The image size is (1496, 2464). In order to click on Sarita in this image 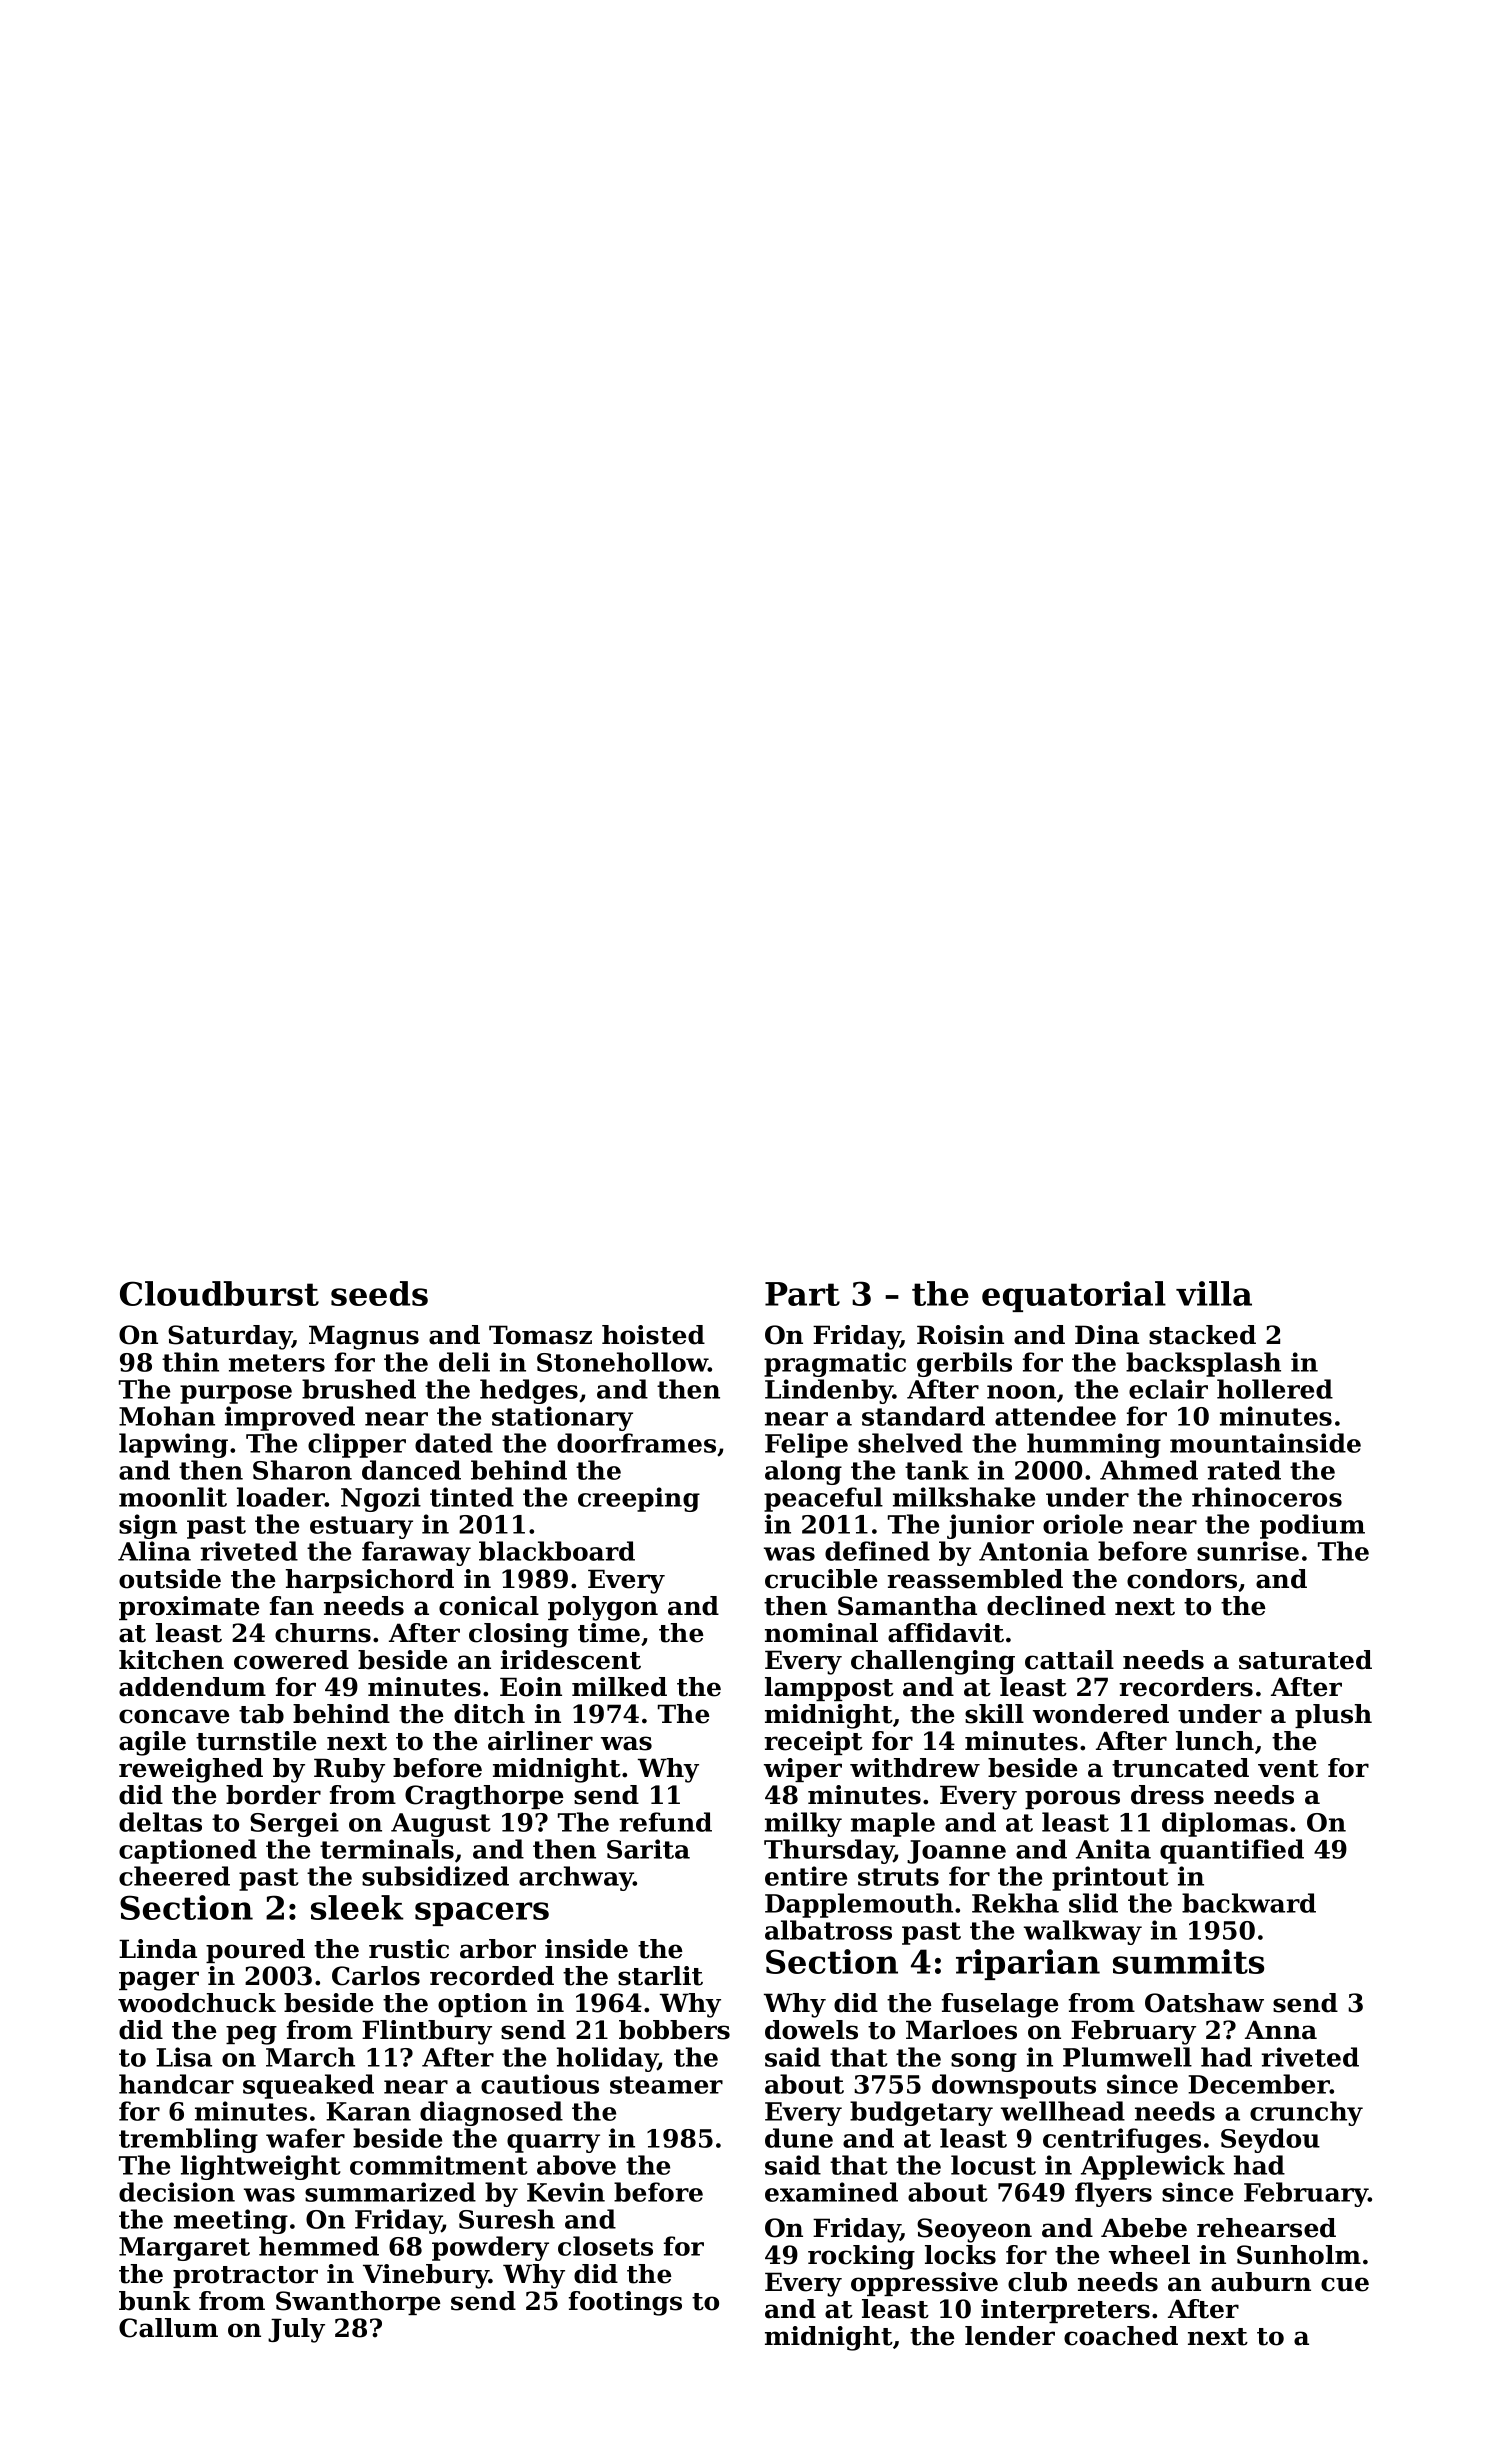, I will do `click(648, 1849)`.
